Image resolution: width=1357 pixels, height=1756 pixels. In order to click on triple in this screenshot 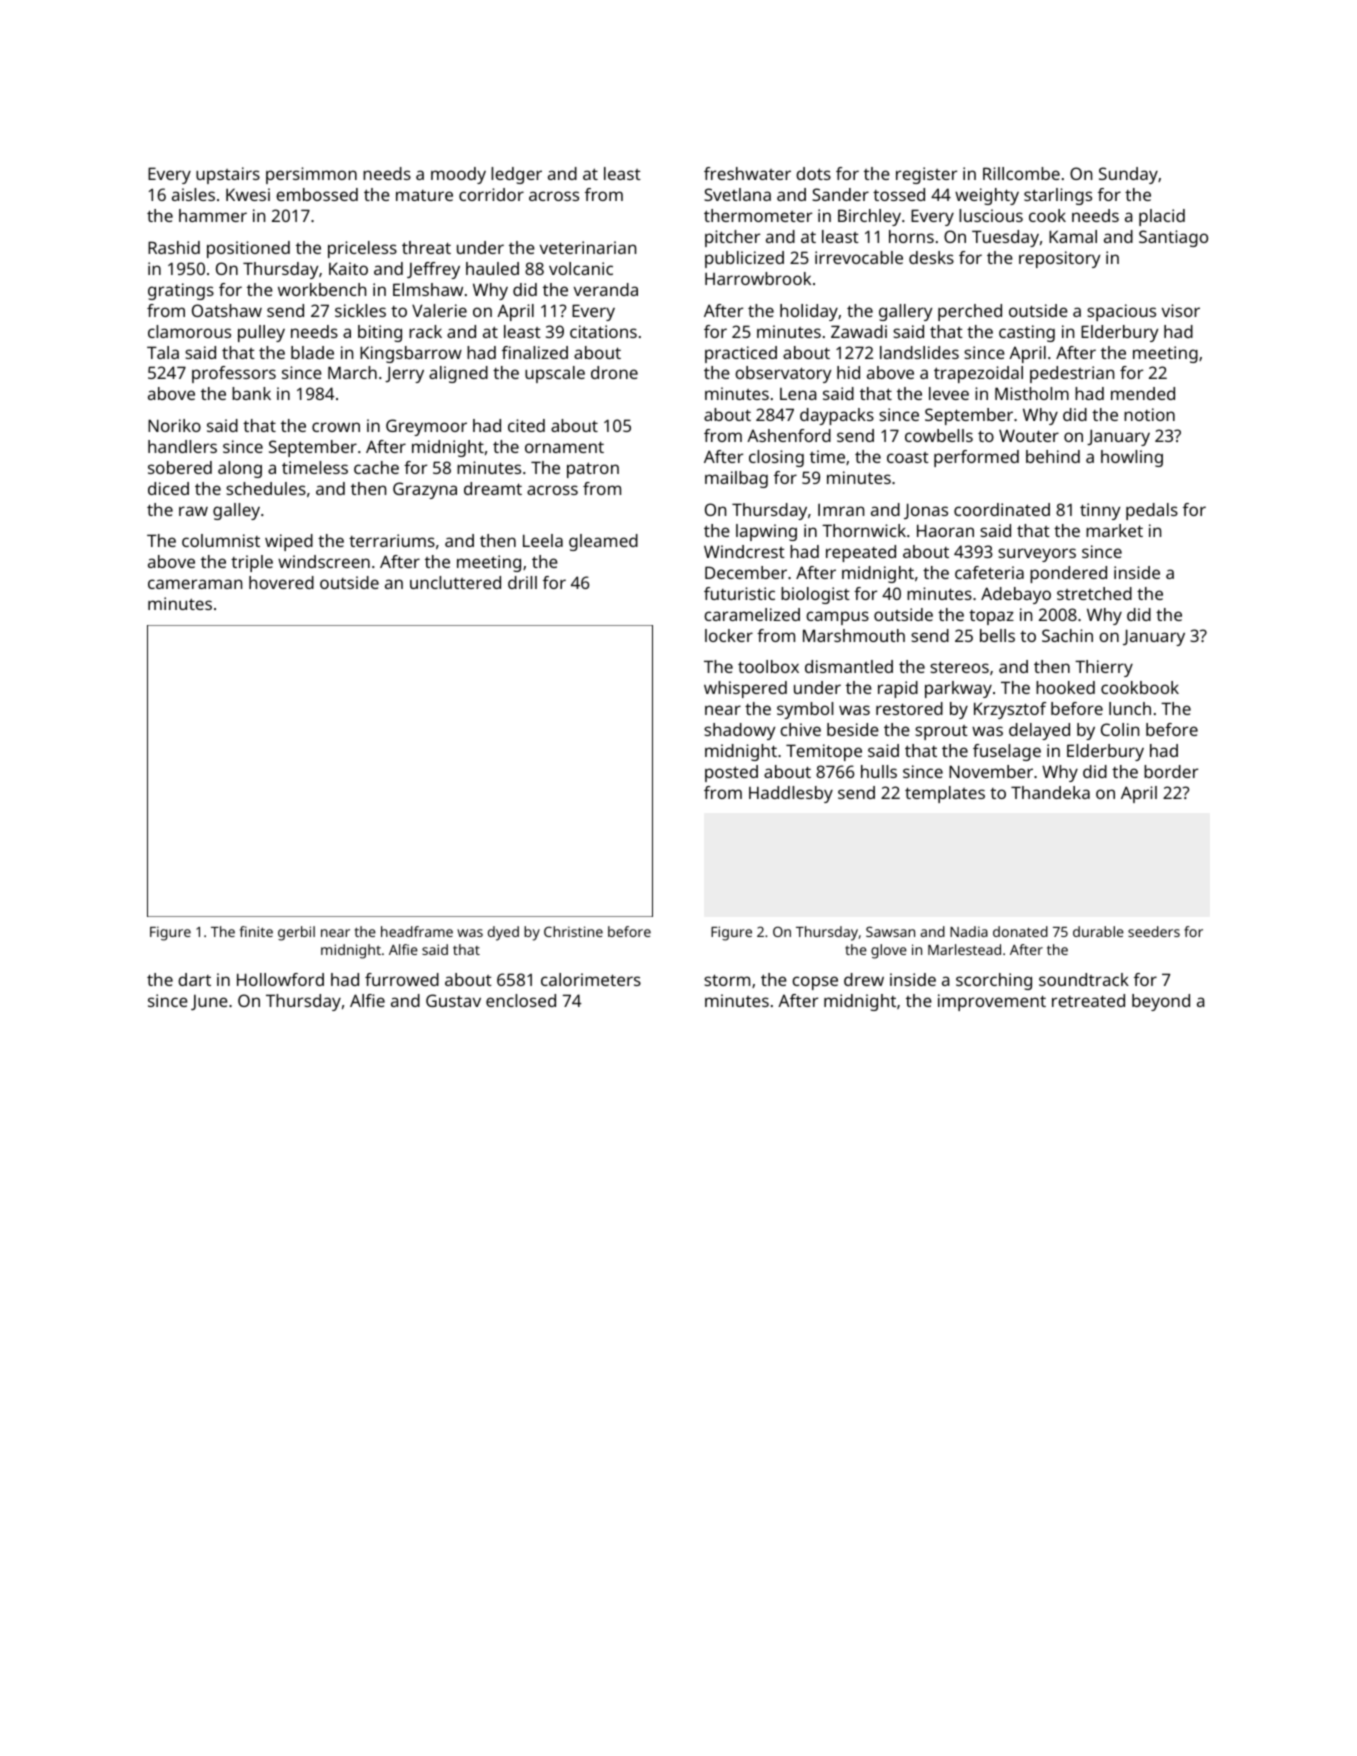, I will do `click(252, 563)`.
